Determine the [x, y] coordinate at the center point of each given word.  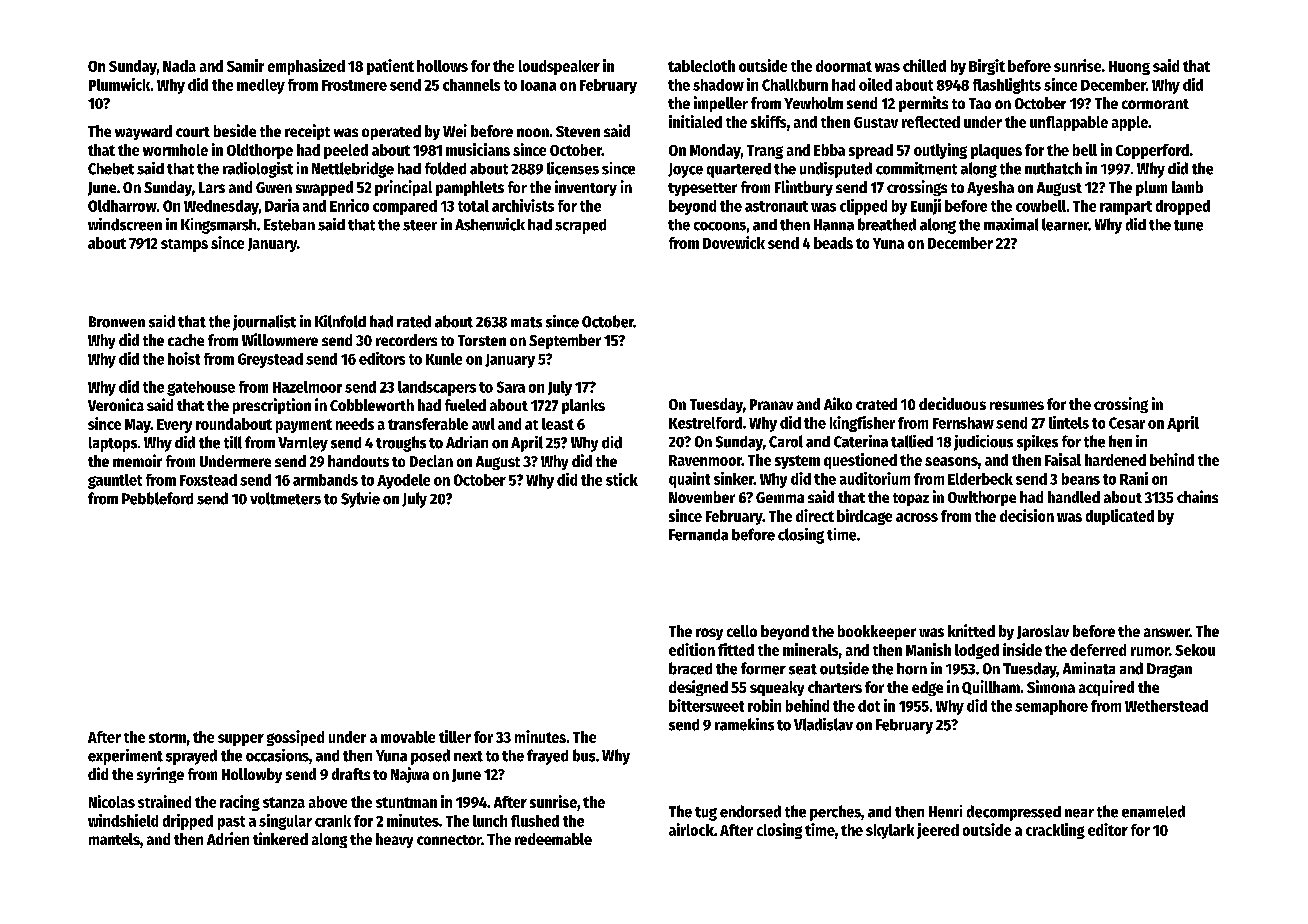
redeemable [553, 839]
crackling [1055, 831]
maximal [1011, 224]
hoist [184, 358]
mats [526, 322]
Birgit [987, 67]
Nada [179, 66]
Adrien [228, 838]
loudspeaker [559, 67]
